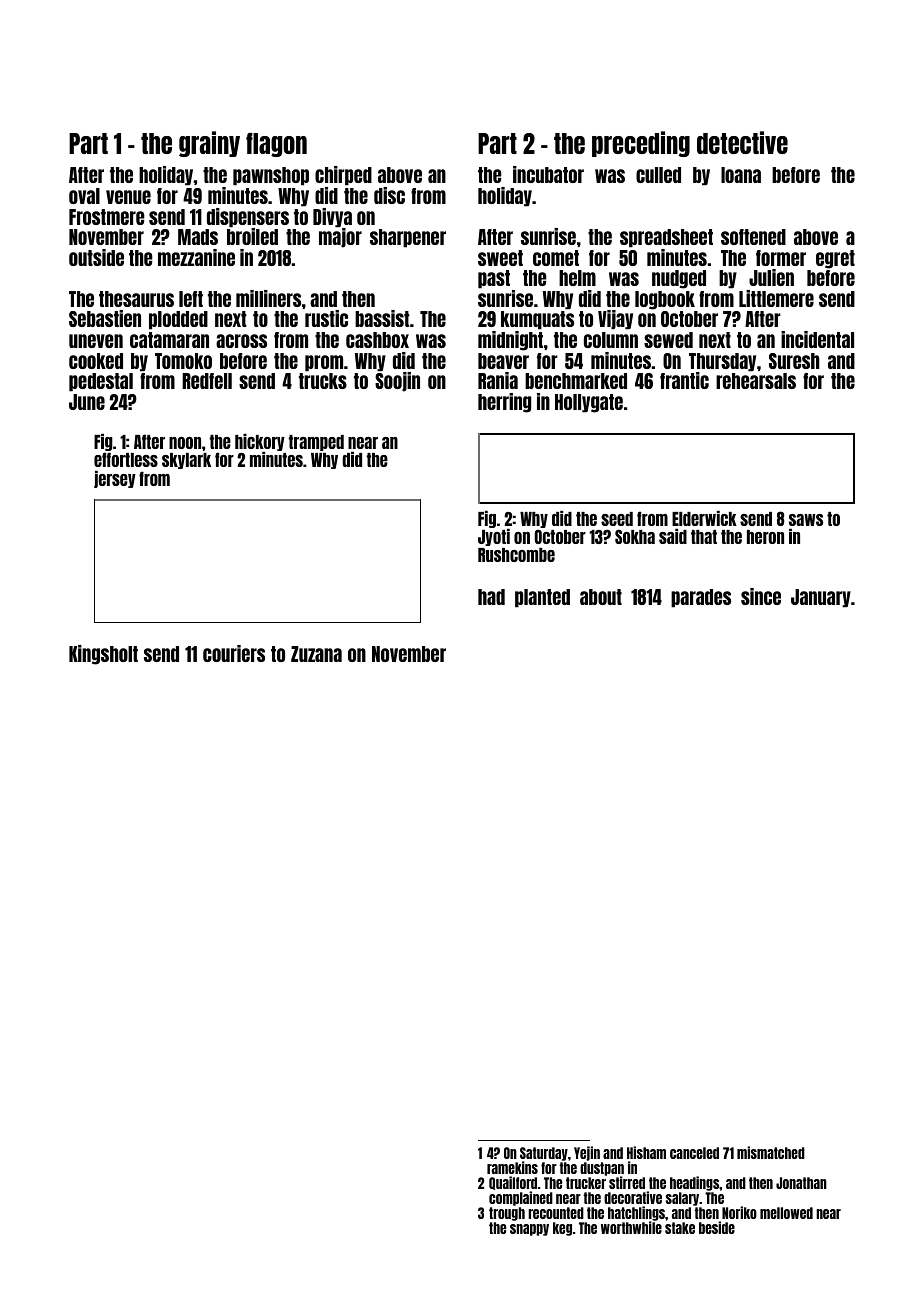  Describe the element at coordinates (771, 1152) in the page. I see `mismatched` at that location.
